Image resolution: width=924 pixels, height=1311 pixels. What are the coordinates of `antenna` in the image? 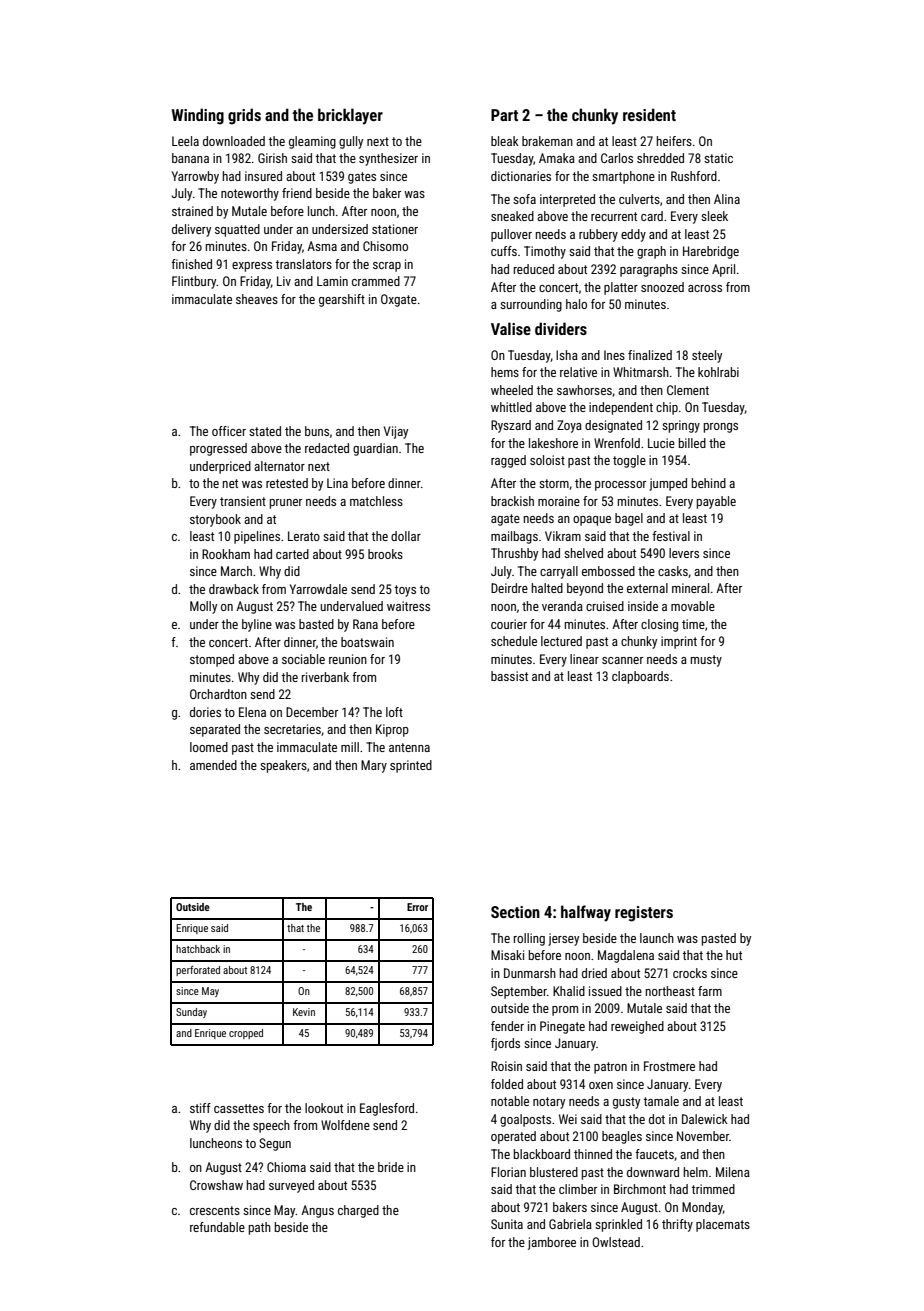 It's located at (409, 747).
